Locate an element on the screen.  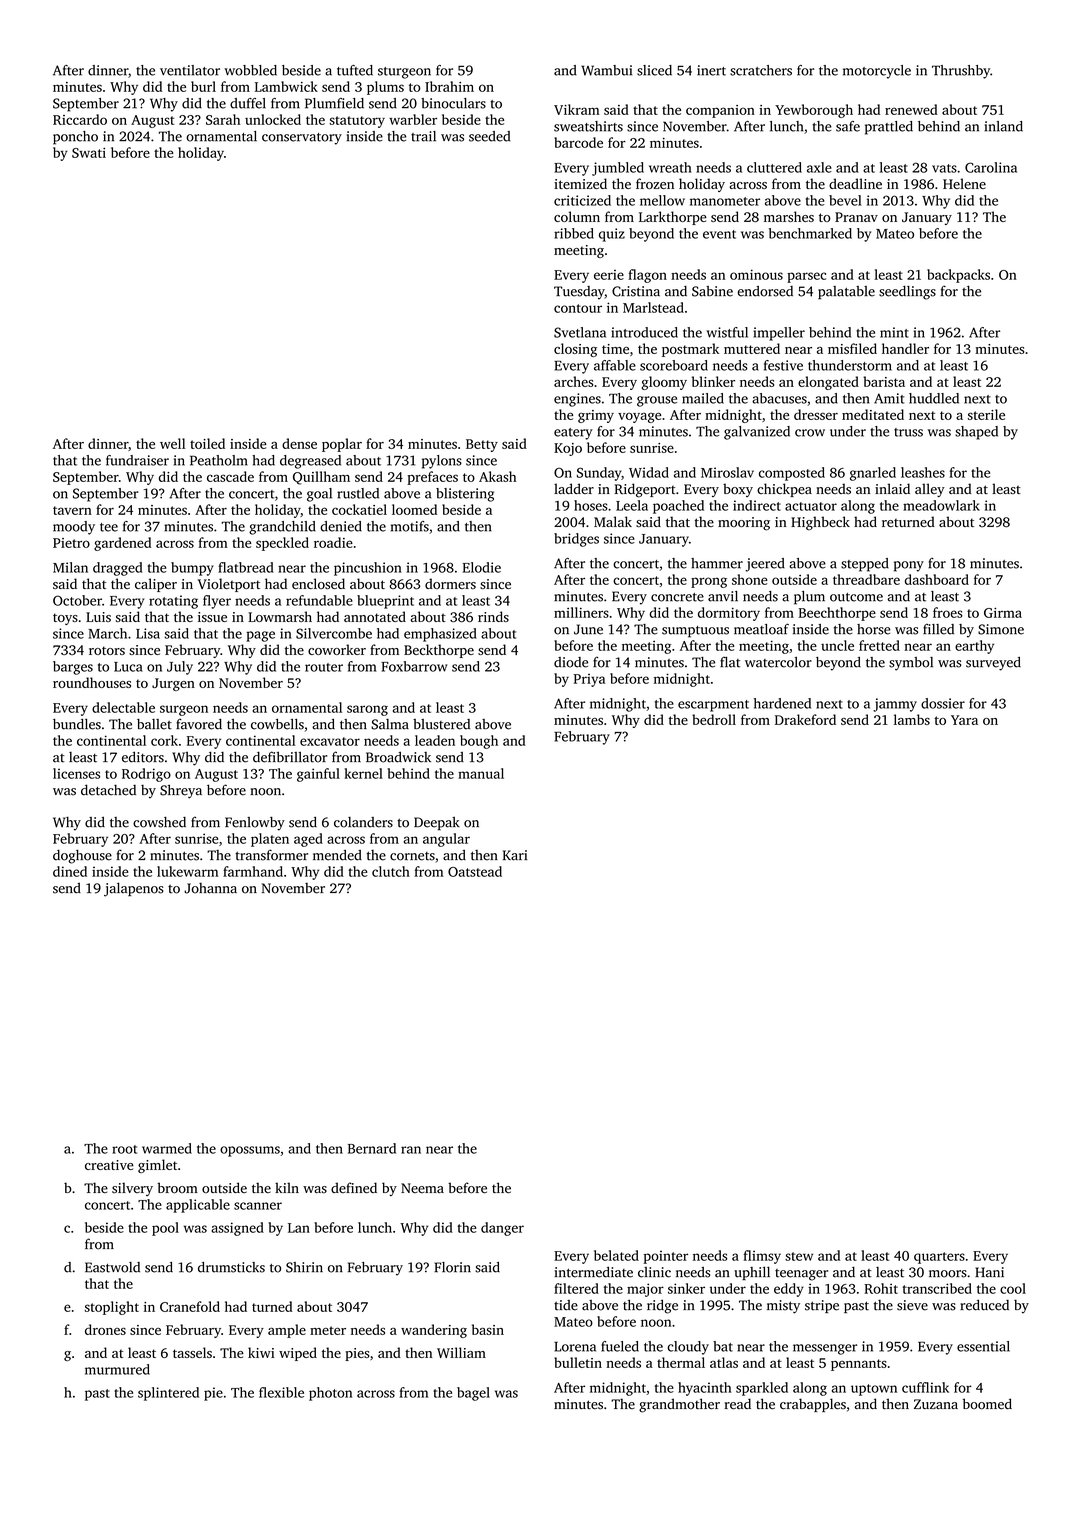
murmured is located at coordinates (117, 1369).
